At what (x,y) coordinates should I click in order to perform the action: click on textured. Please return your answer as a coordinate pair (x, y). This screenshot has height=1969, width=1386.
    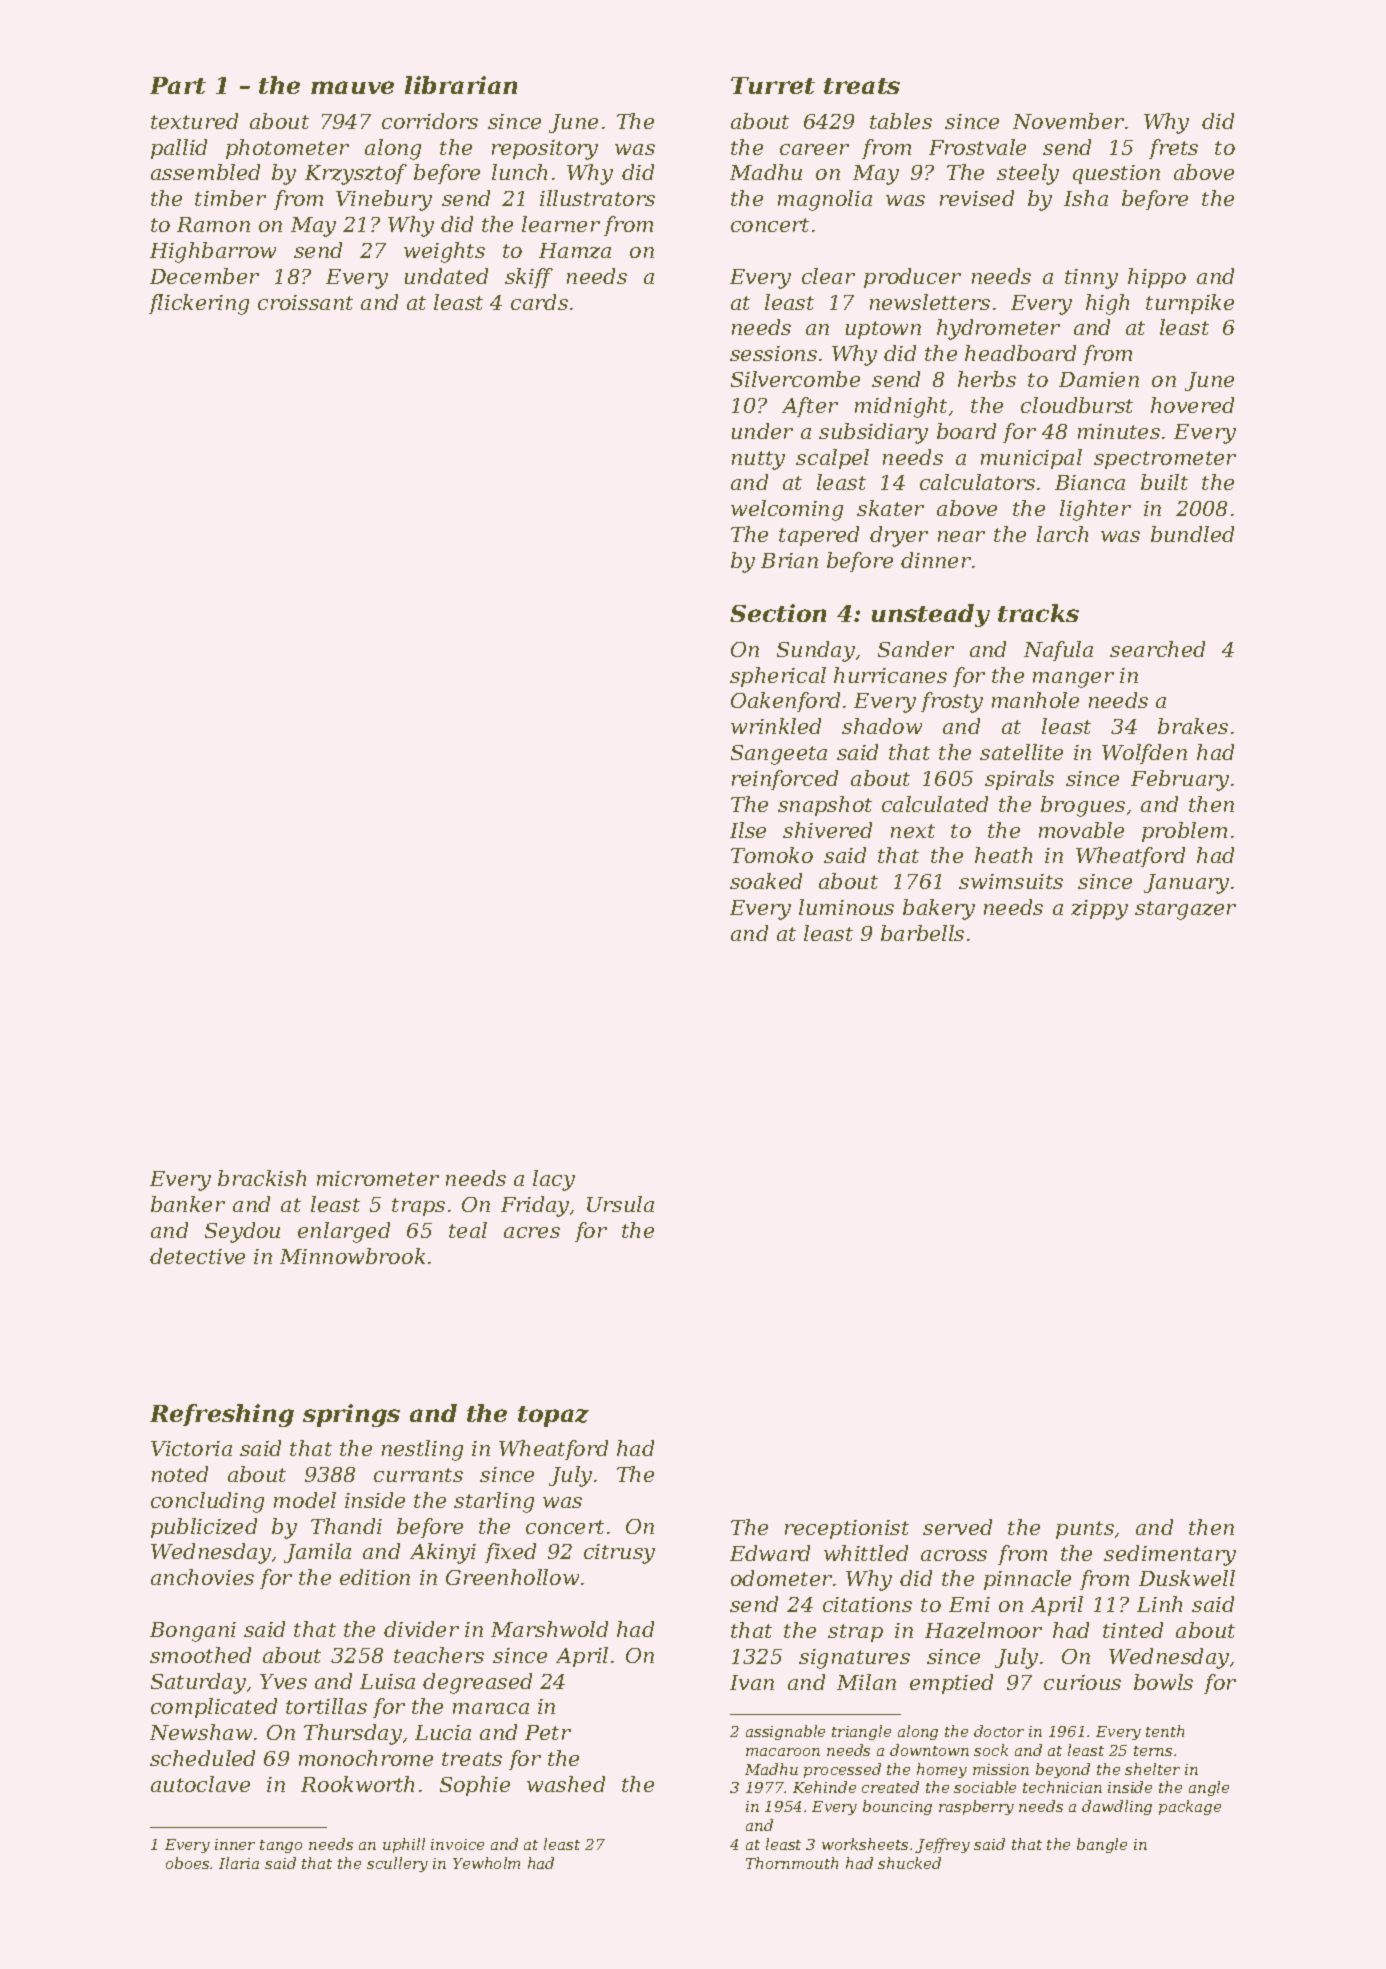
    Looking at the image, I should click on (194, 121).
